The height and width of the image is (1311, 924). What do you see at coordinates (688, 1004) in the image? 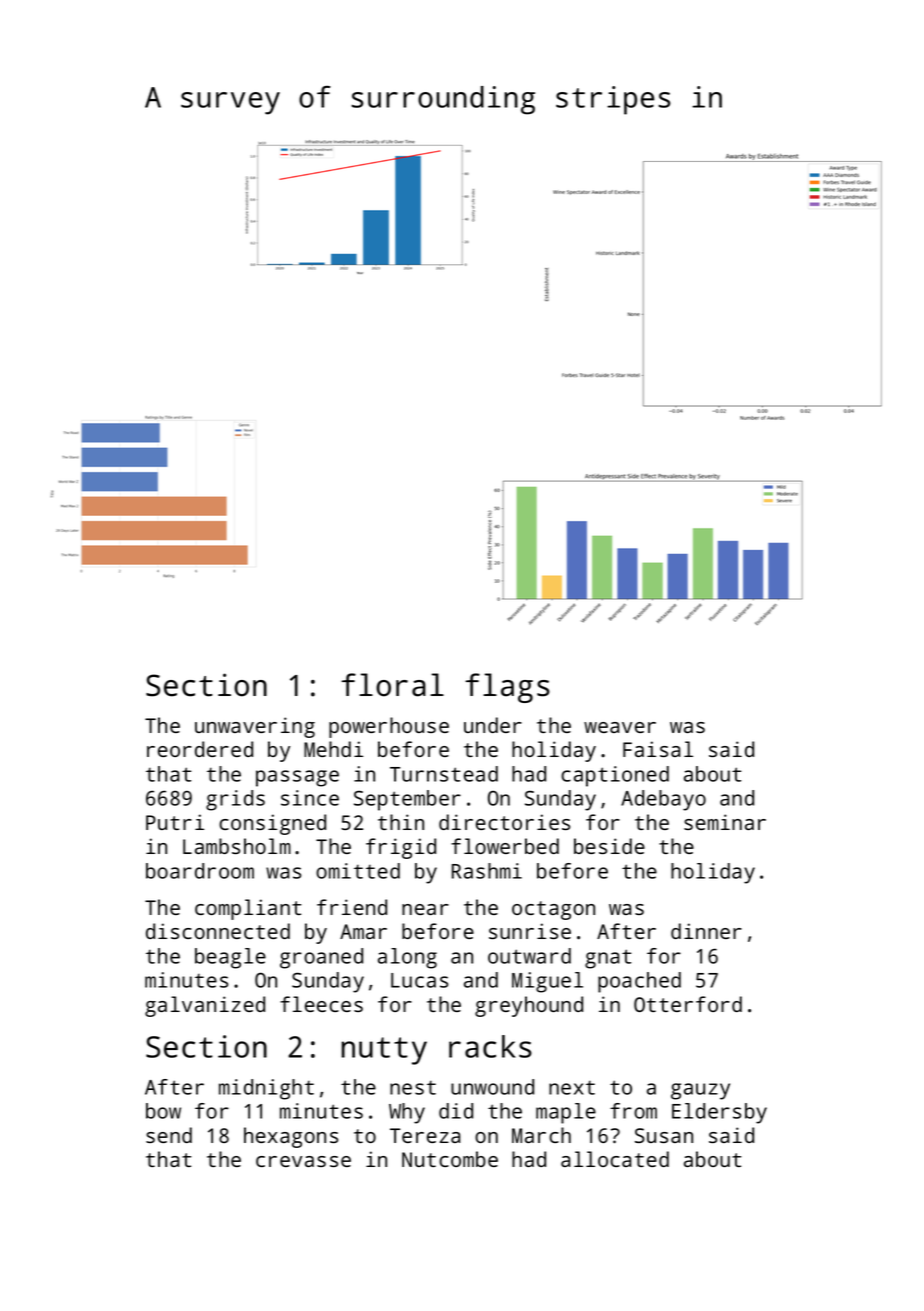
I see `Otterford` at bounding box center [688, 1004].
